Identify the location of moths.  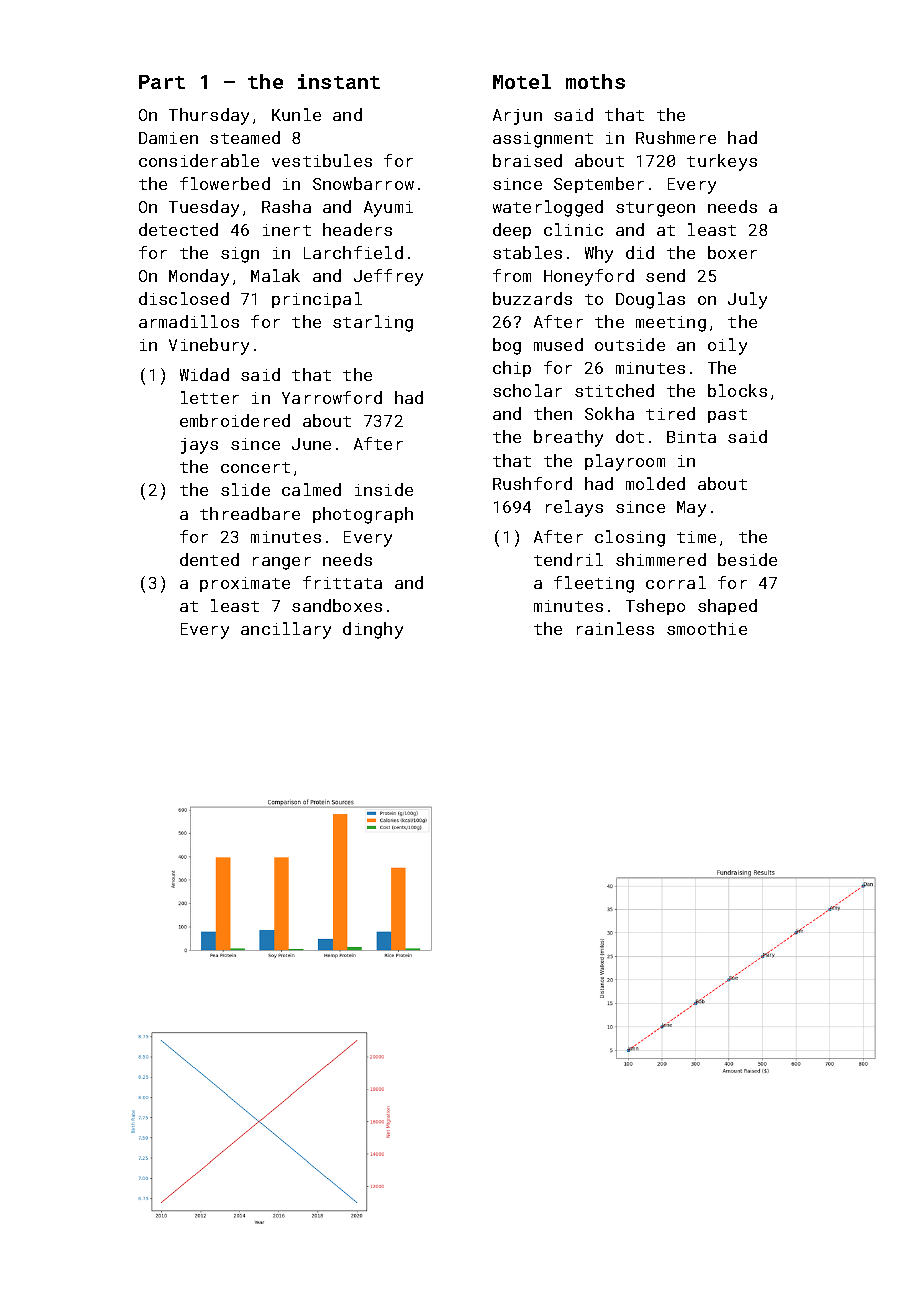
(595, 81).
